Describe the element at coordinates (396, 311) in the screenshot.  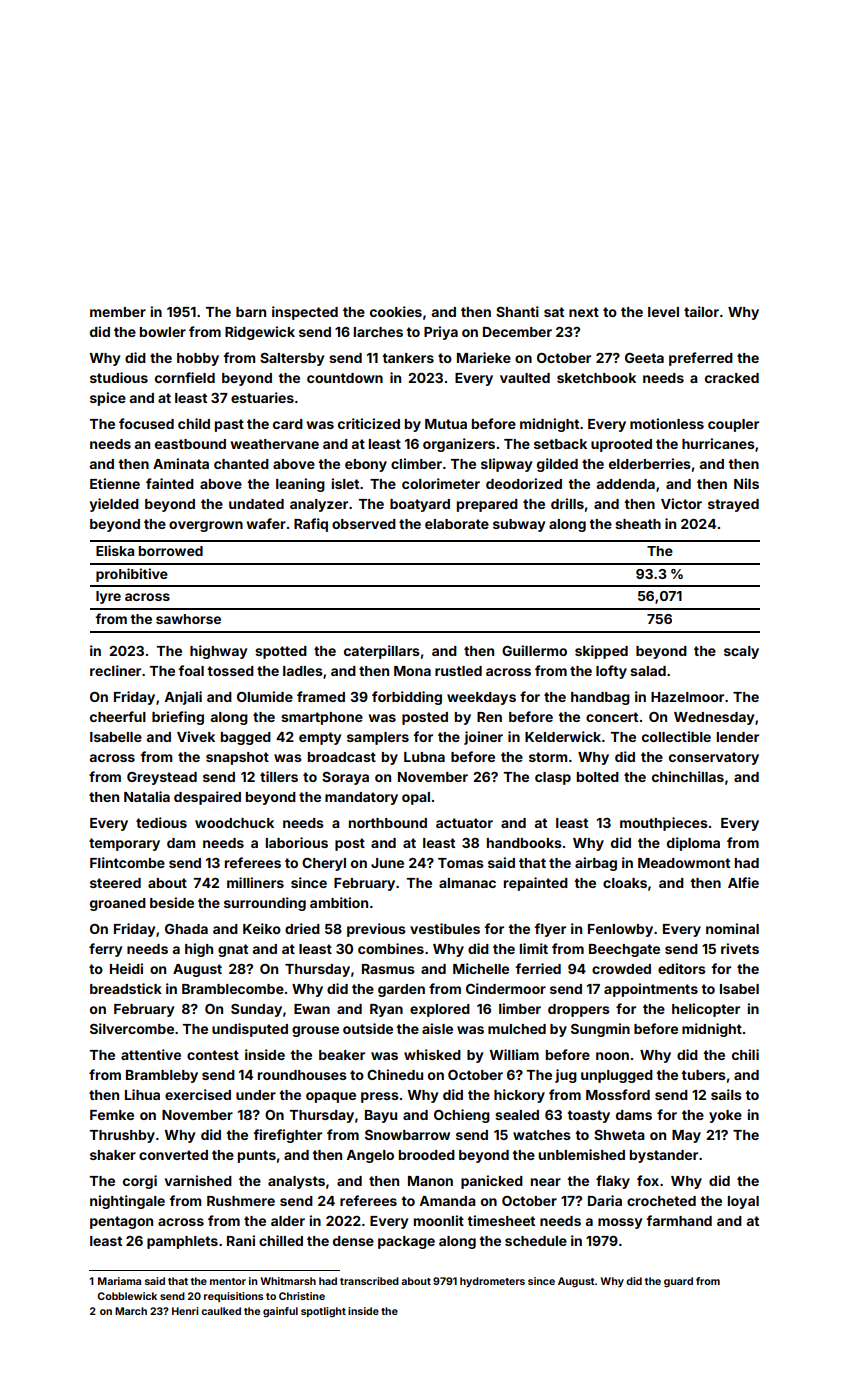
I see `cookies` at that location.
